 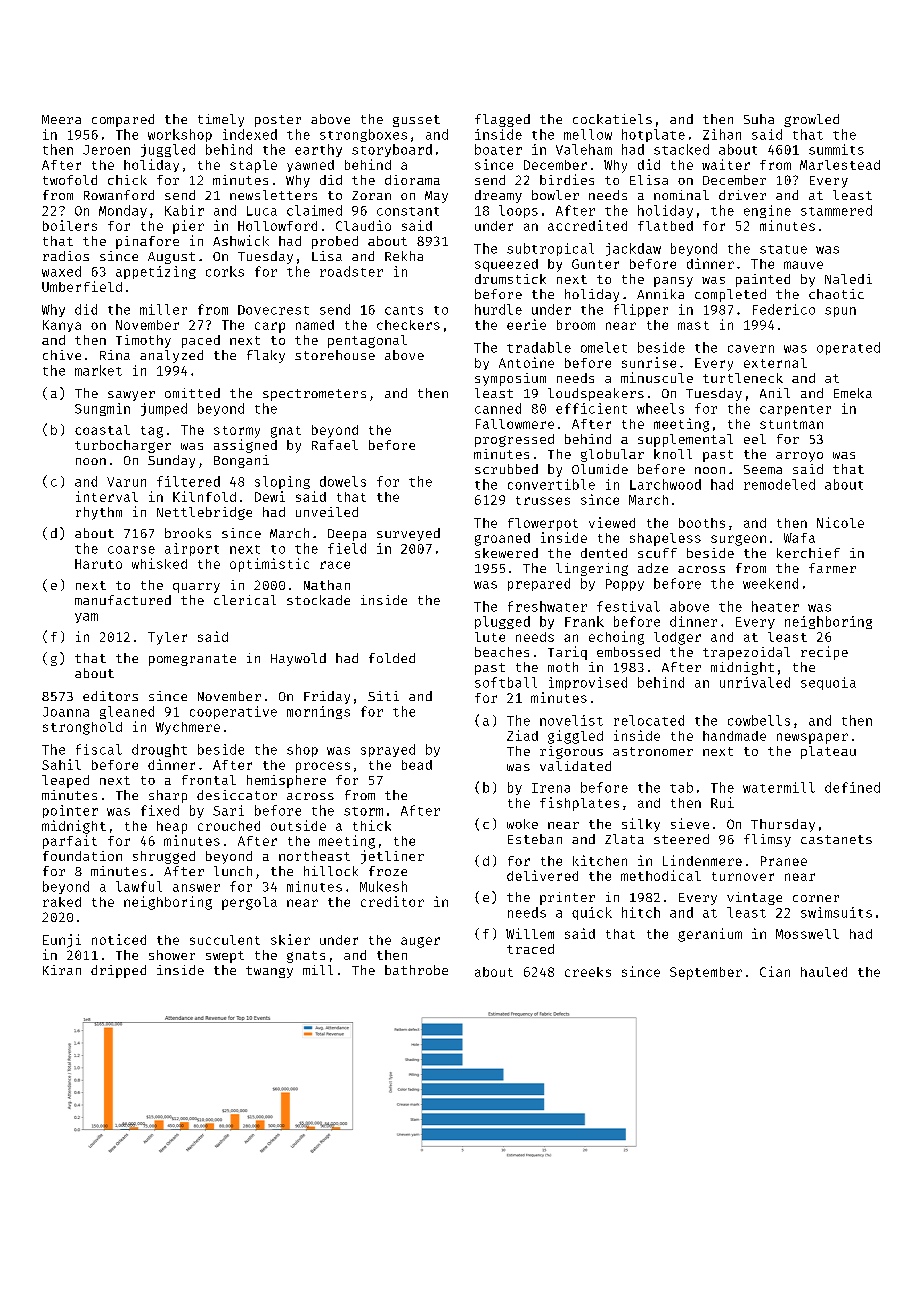 I want to click on parfait, so click(x=70, y=842).
